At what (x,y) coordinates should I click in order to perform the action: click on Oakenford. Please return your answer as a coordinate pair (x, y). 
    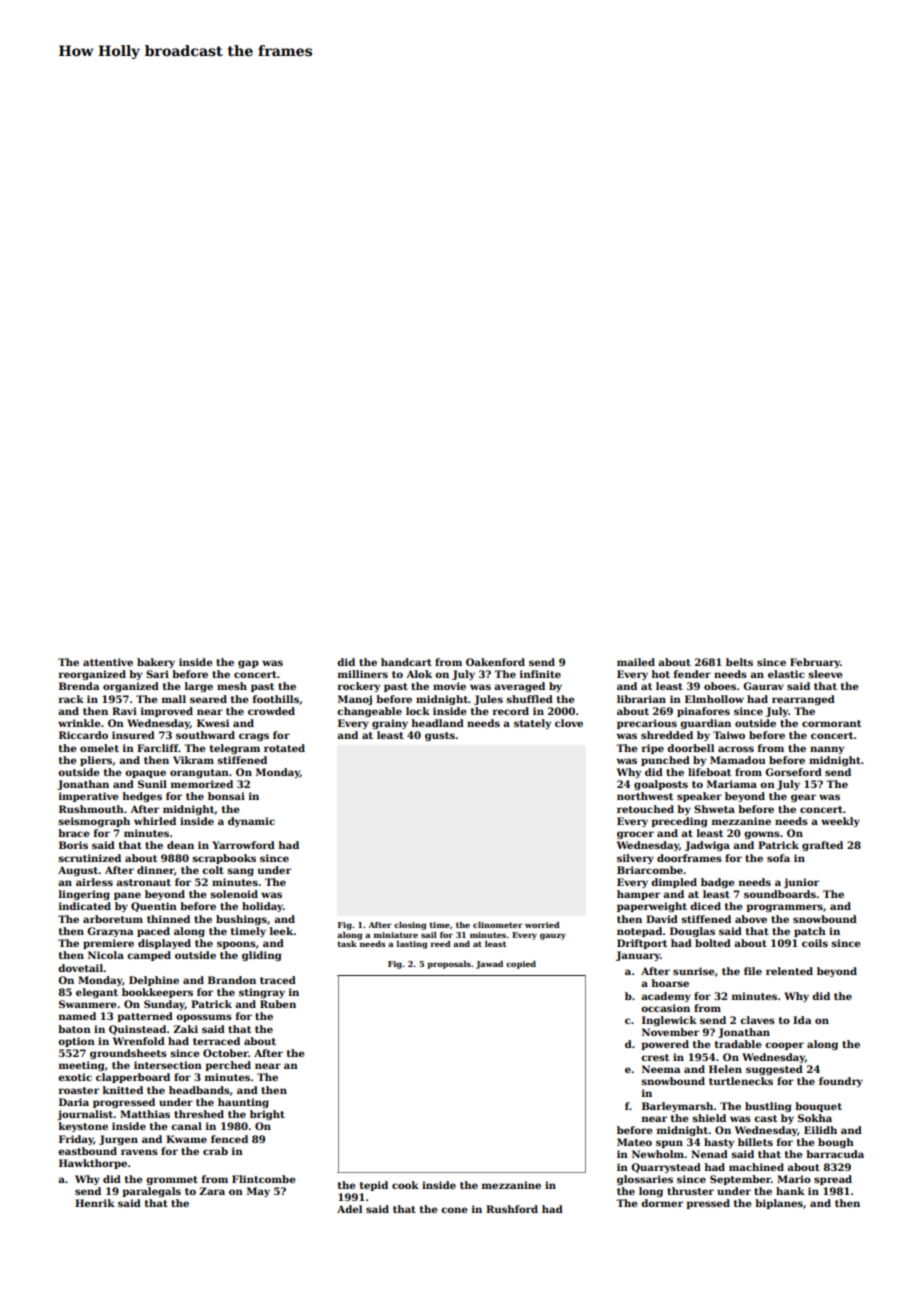
    Looking at the image, I should click on (495, 662).
